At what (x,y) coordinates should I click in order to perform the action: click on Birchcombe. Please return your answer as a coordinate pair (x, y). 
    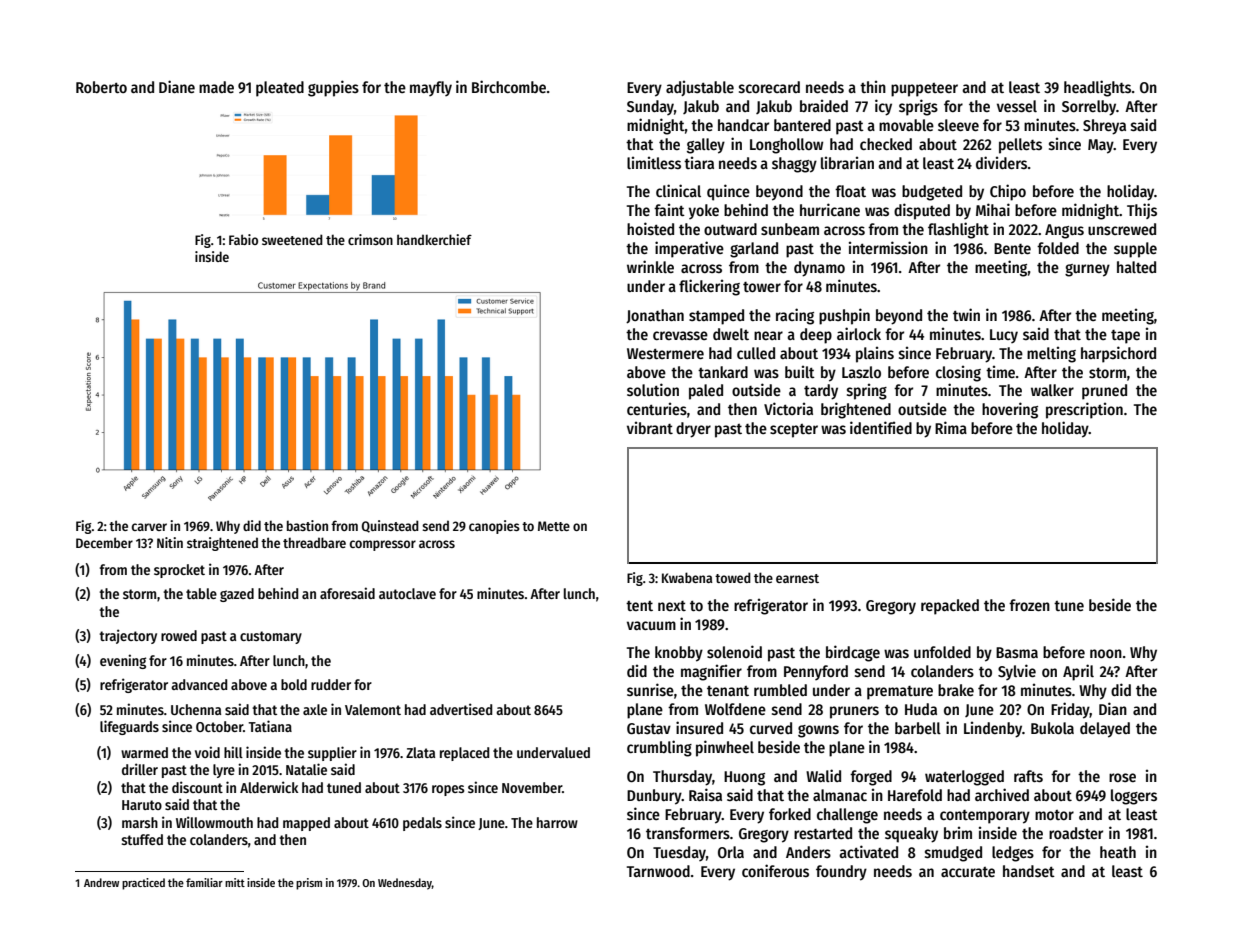
    Looking at the image, I should click on (509, 86).
